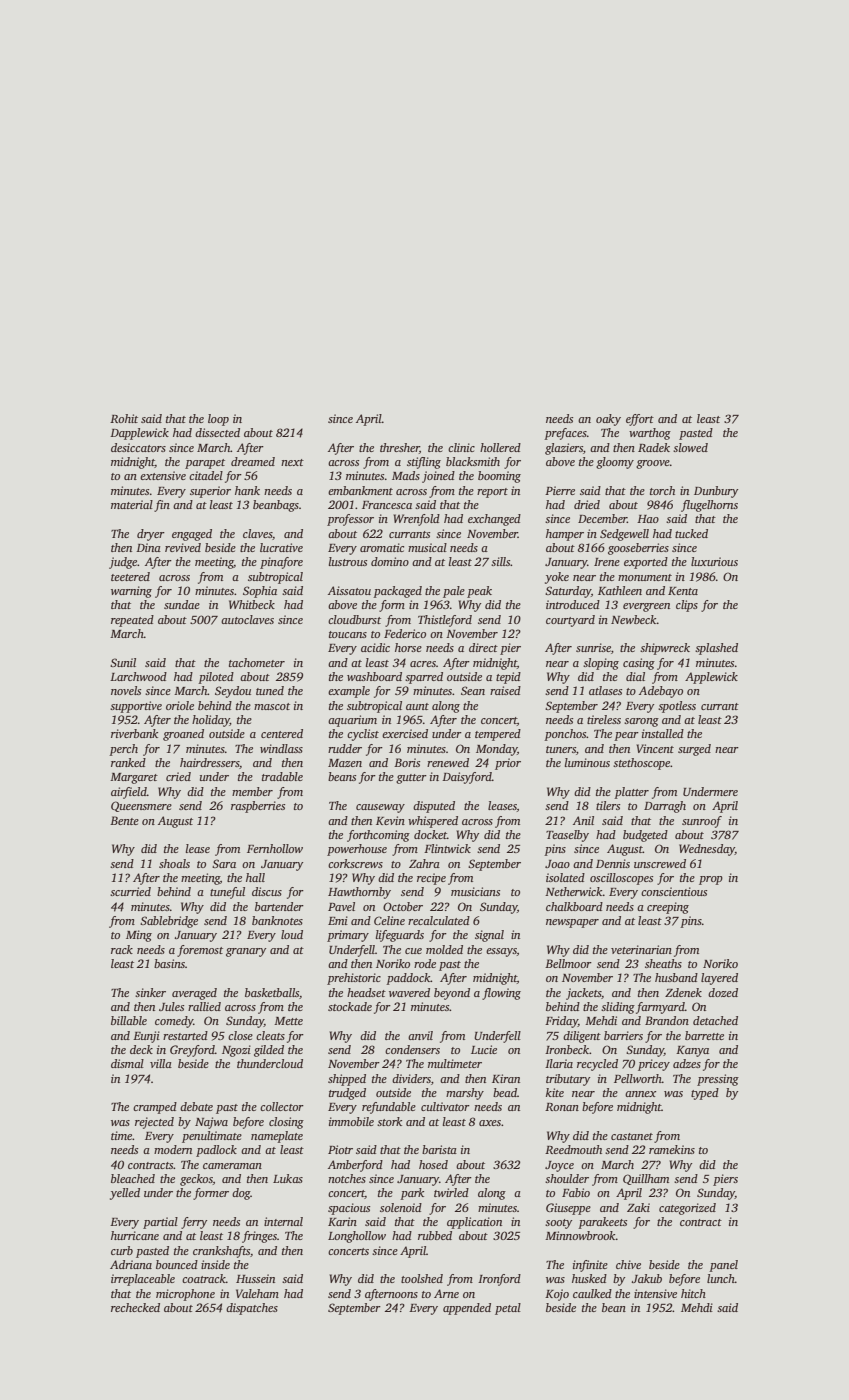  Describe the element at coordinates (349, 692) in the document. I see `example` at that location.
